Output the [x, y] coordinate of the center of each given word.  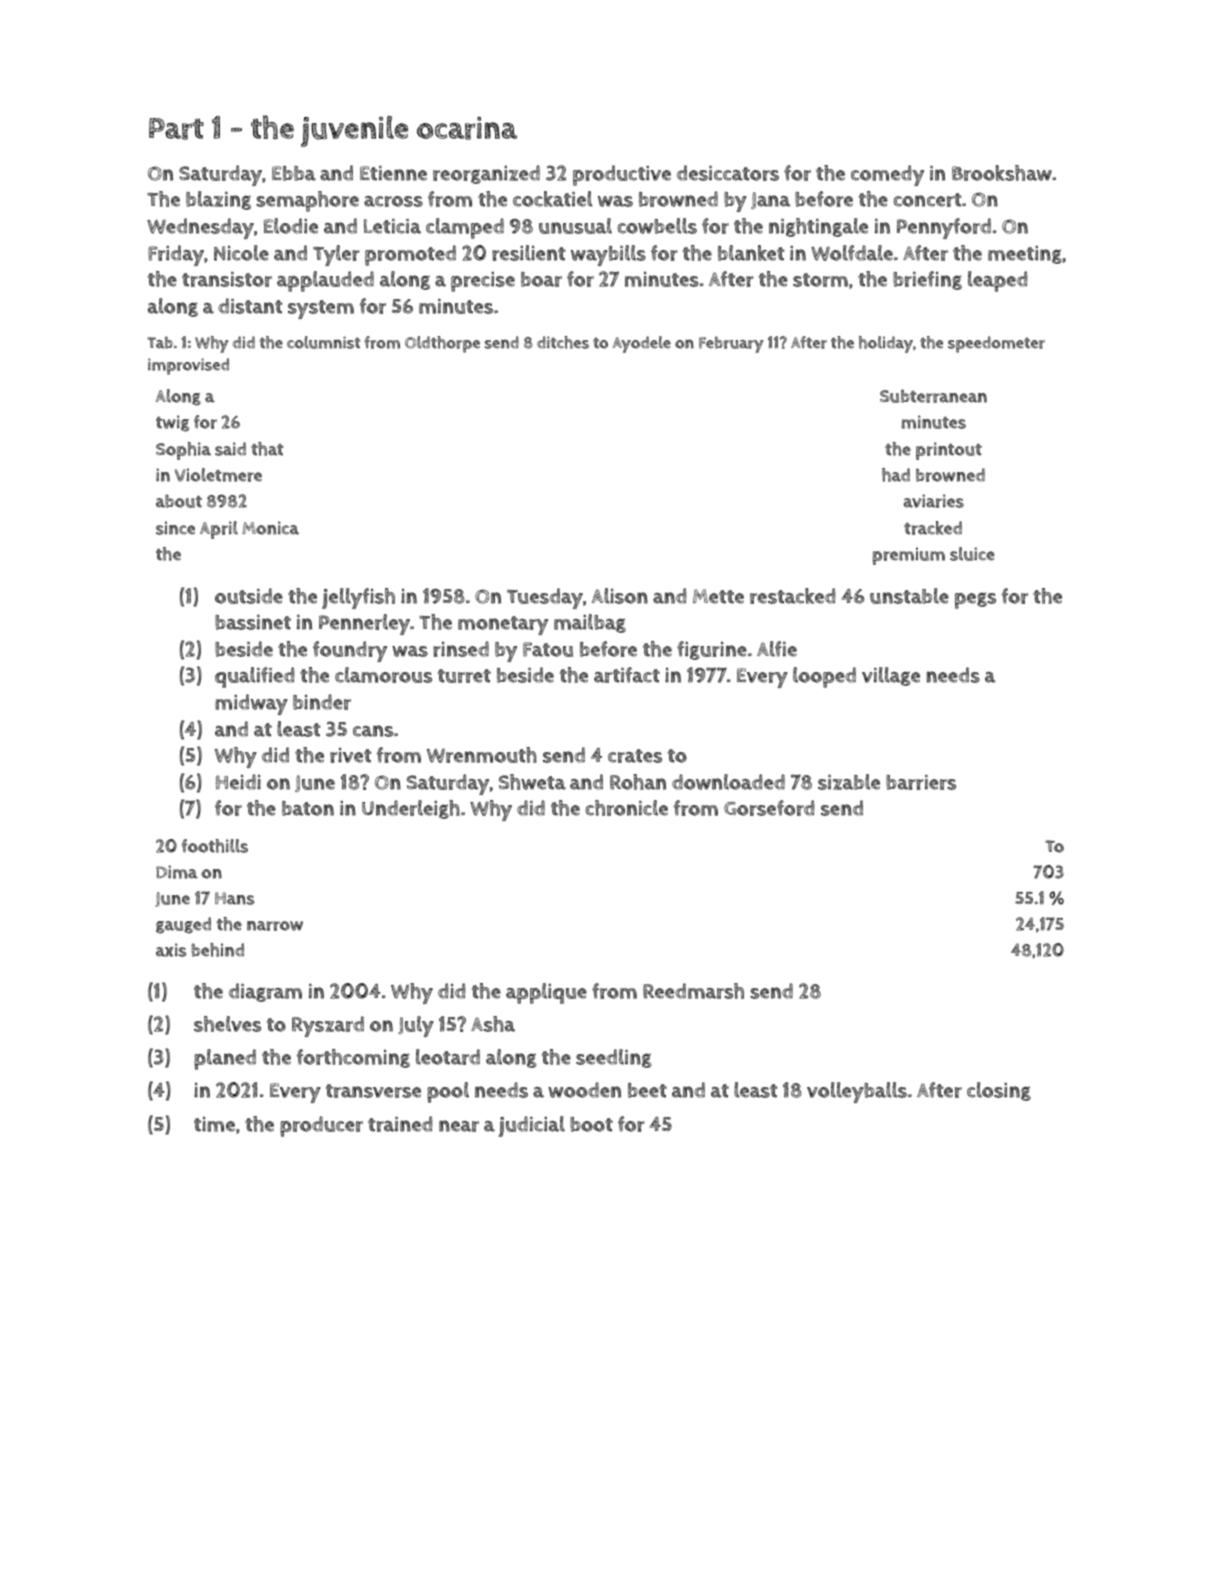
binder [322, 702]
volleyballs [857, 1092]
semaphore [307, 201]
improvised [188, 366]
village [891, 676]
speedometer [996, 344]
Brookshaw [1002, 173]
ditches [563, 342]
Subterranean [933, 396]
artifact [627, 675]
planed [225, 1059]
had [896, 475]
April [219, 530]
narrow [275, 926]
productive [622, 175]
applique [546, 993]
